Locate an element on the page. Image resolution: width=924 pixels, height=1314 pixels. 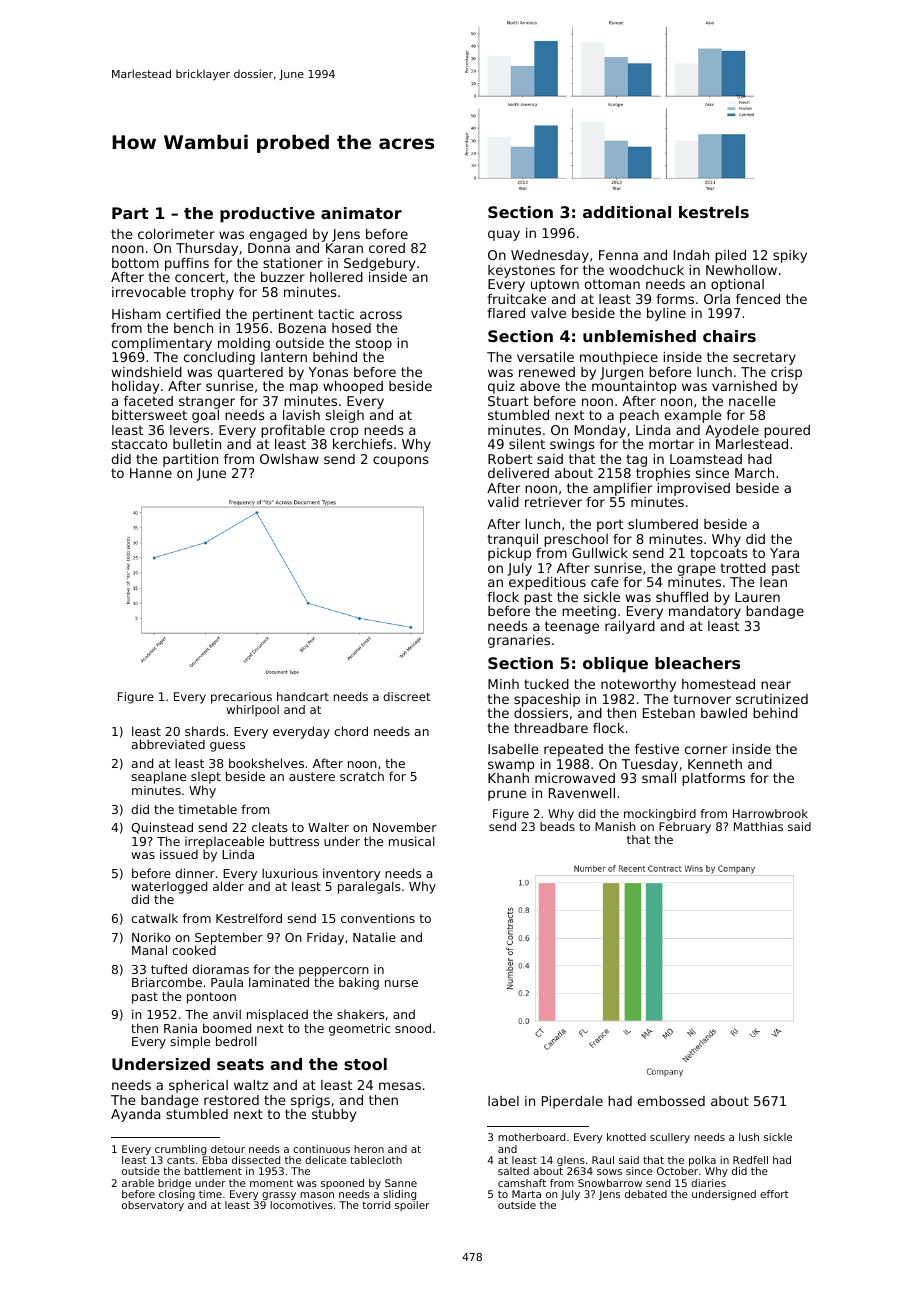
pickup is located at coordinates (509, 554).
